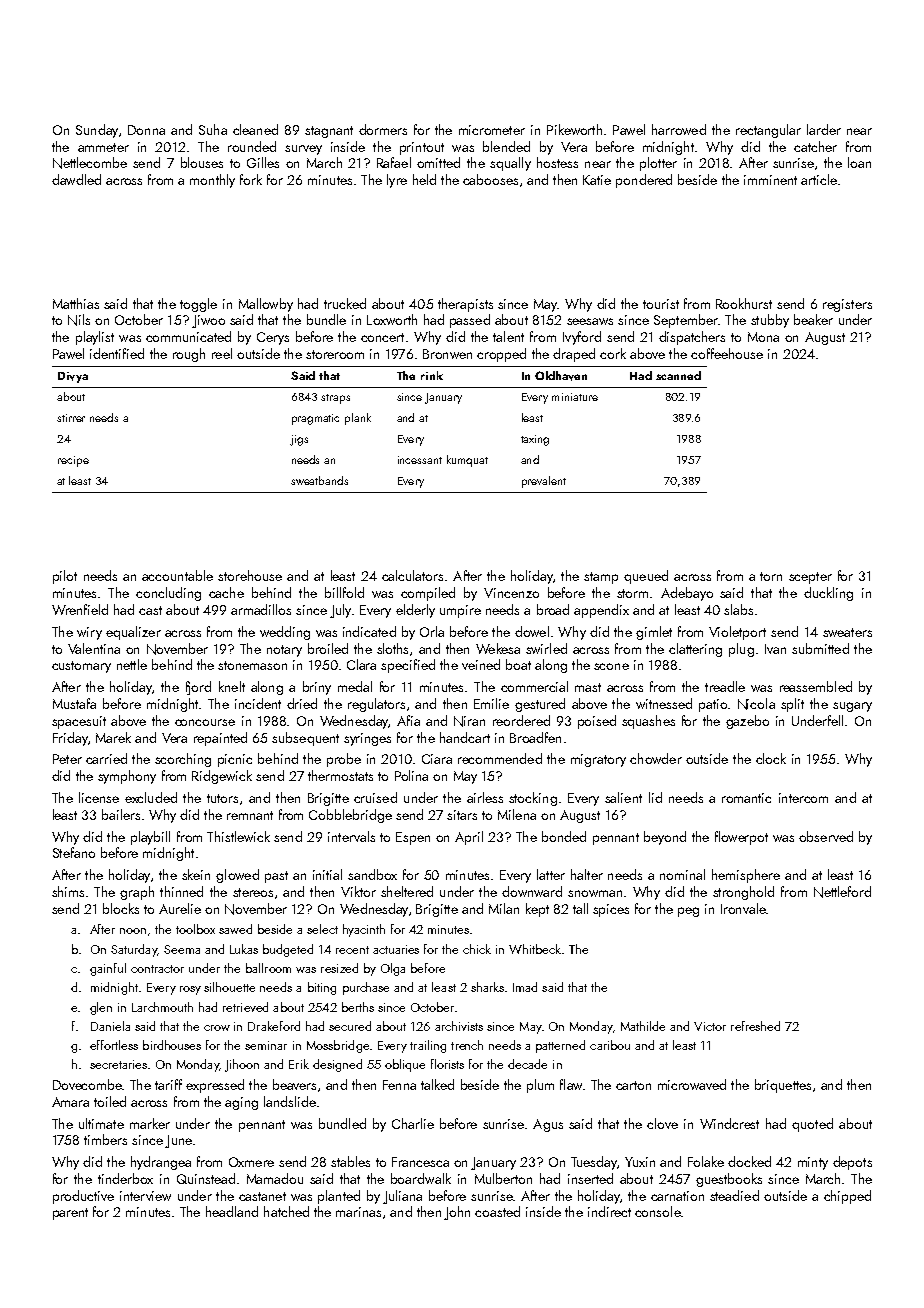 The height and width of the page is (1308, 924). What do you see at coordinates (383, 129) in the page?
I see `dormers` at bounding box center [383, 129].
